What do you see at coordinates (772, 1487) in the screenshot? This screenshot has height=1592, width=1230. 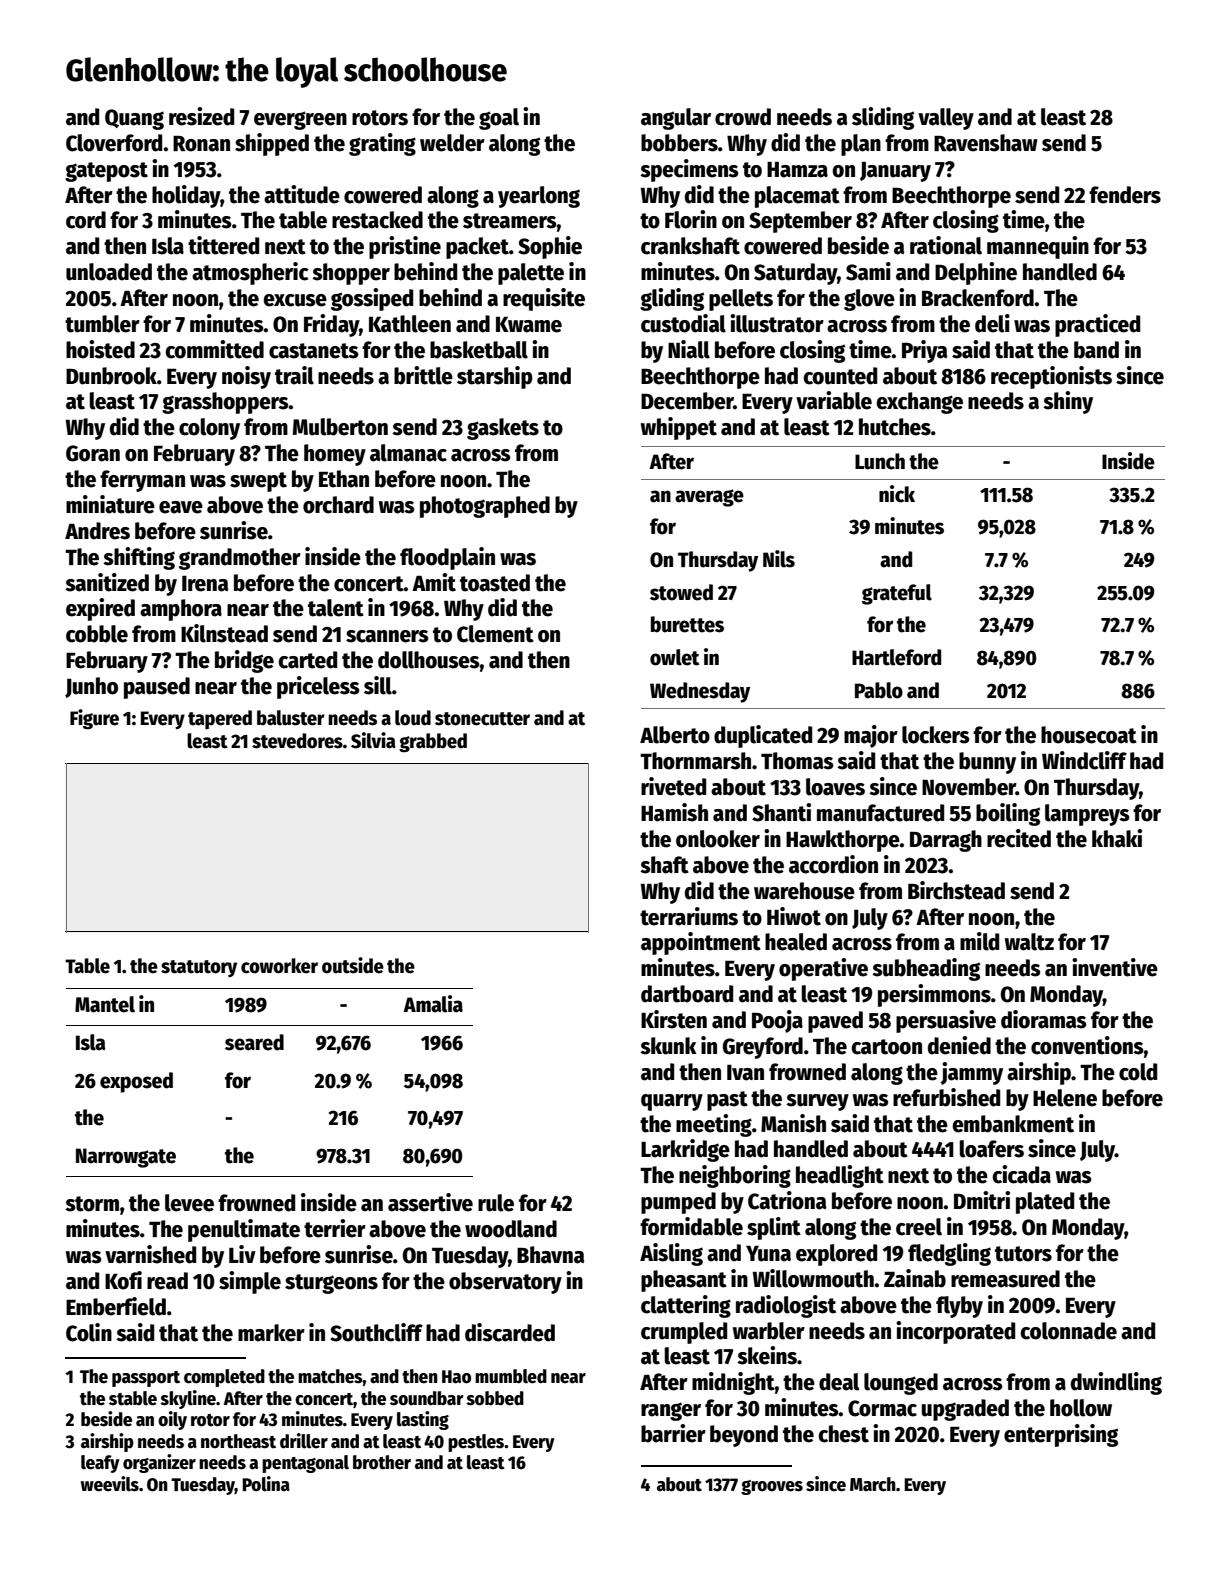 I see `grooves` at bounding box center [772, 1487].
